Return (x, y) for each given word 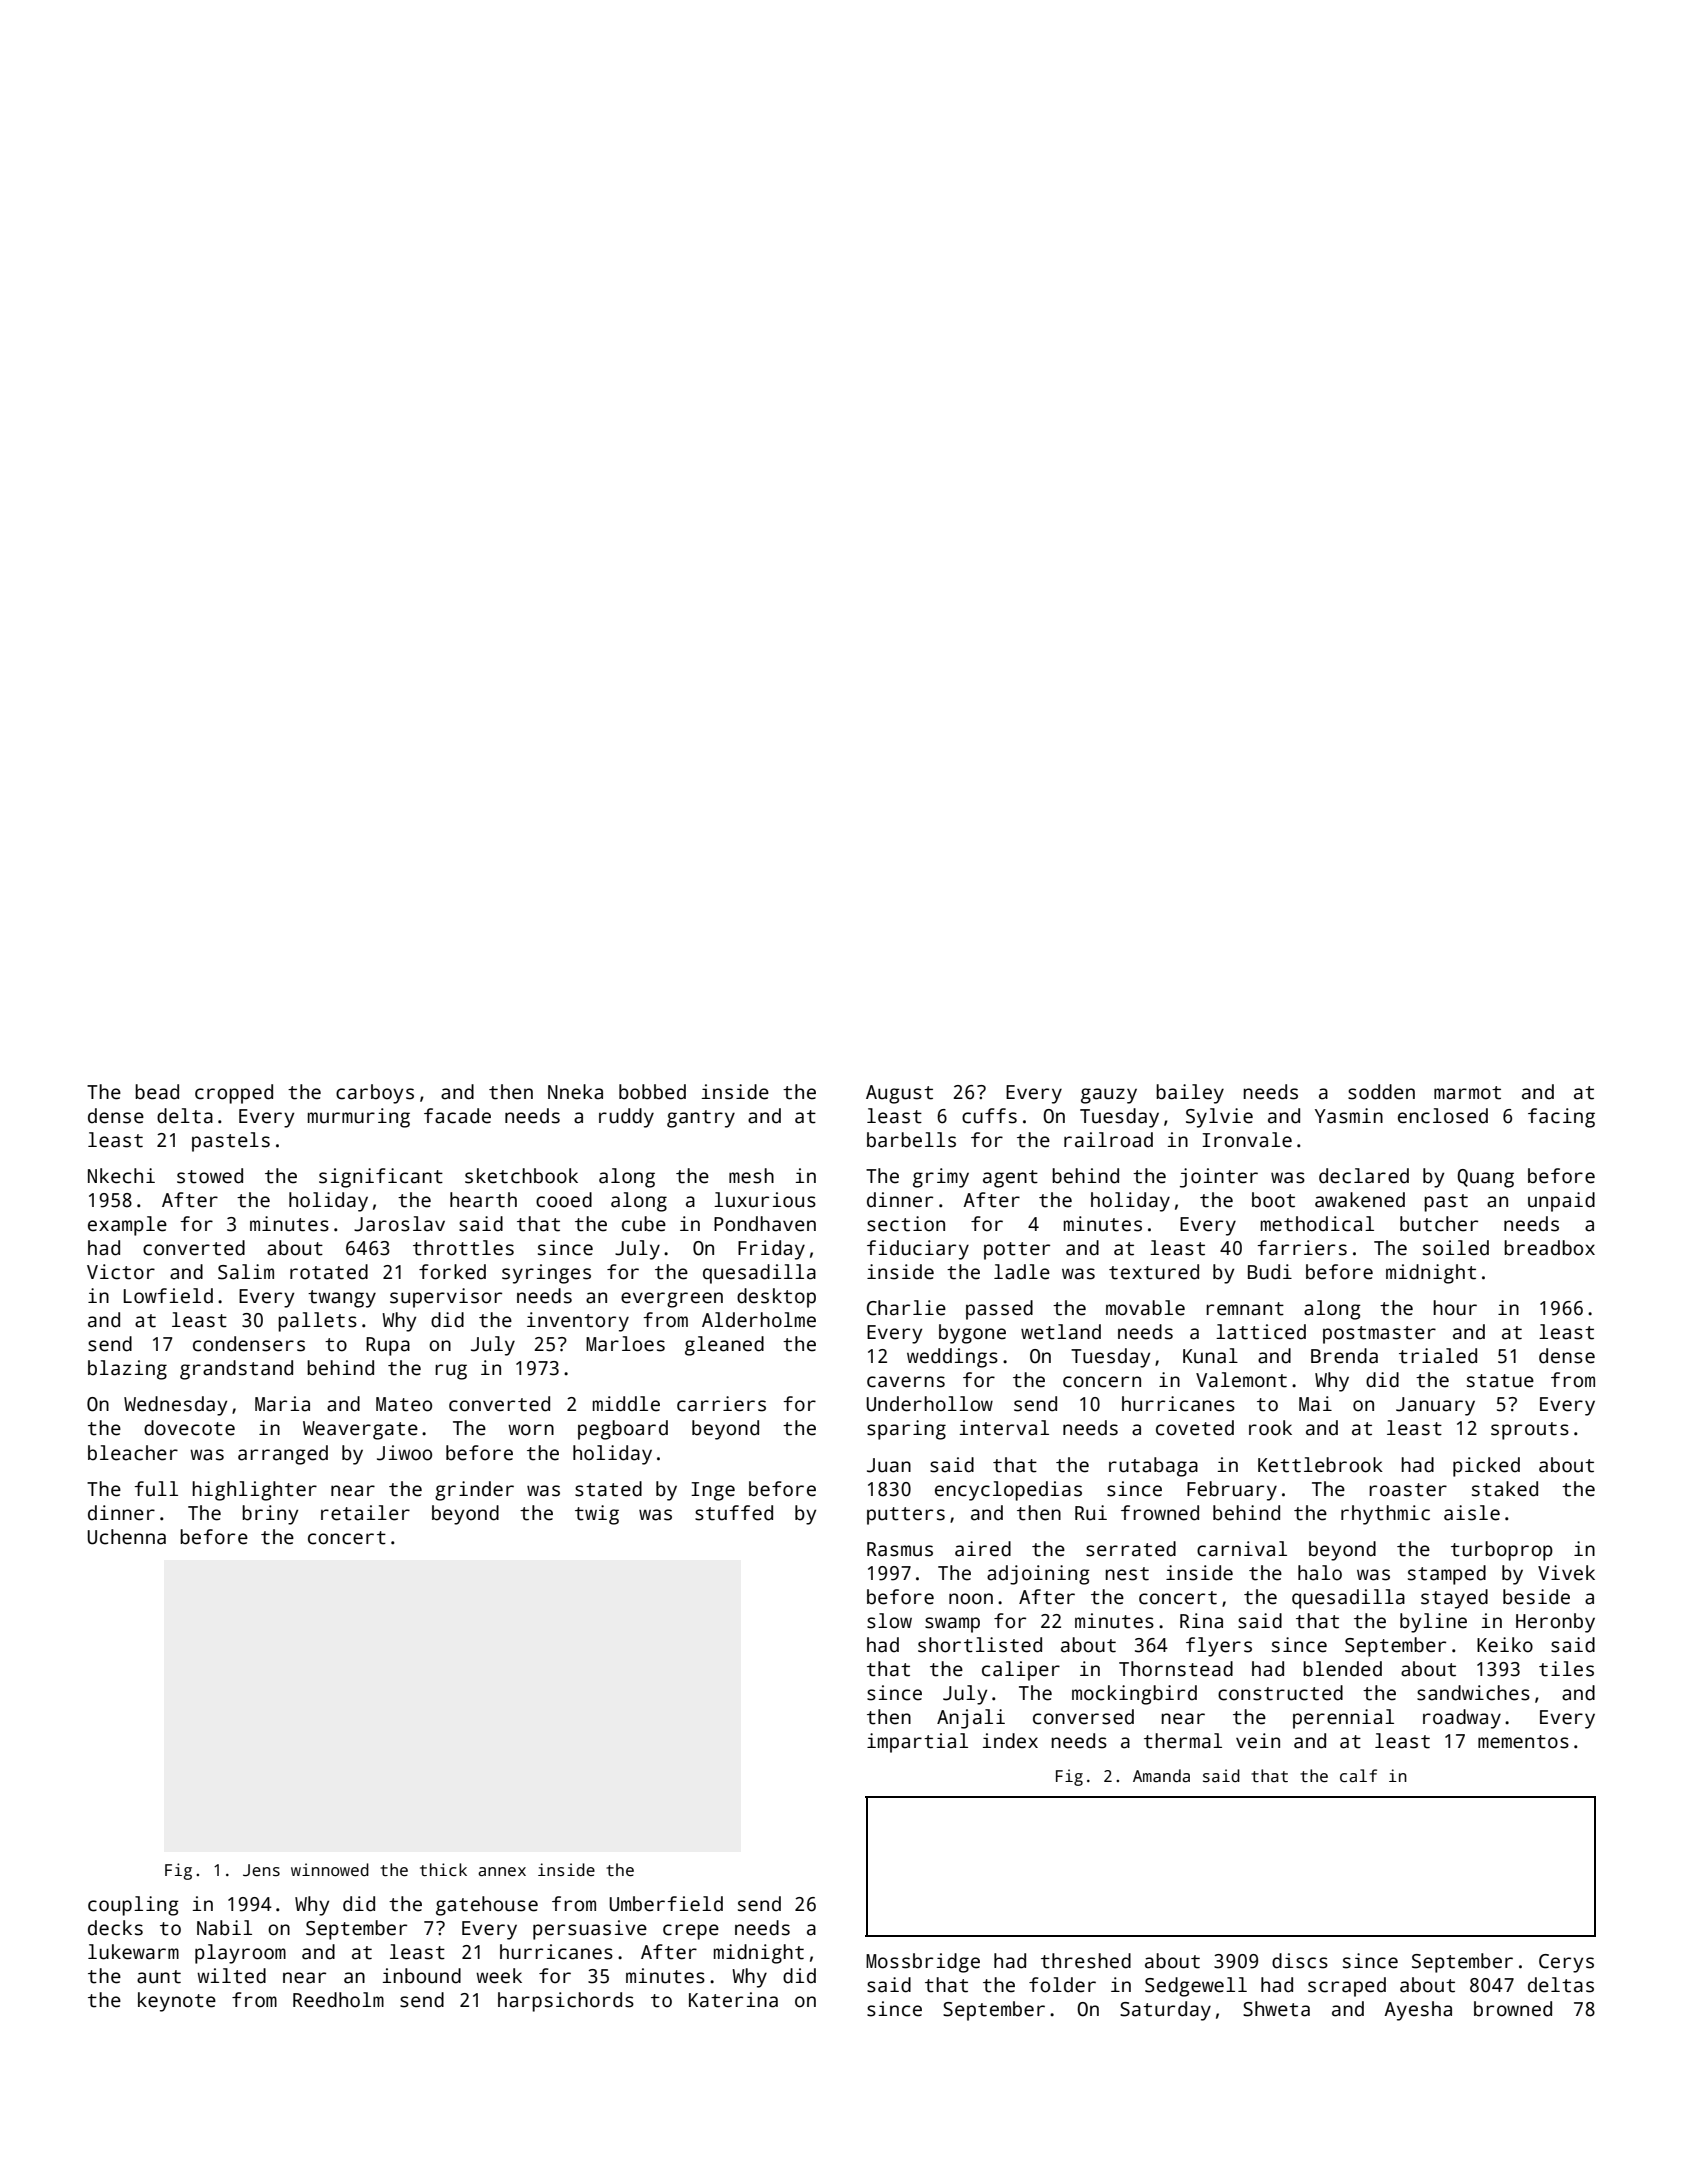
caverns (906, 1382)
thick (443, 1870)
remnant (1245, 1309)
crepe (691, 1932)
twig (597, 1515)
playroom (240, 1954)
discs (1300, 1961)
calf (1358, 1776)
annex (502, 1872)
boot (1273, 1200)
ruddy (626, 1118)
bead (157, 1092)
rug (451, 1372)
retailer (365, 1513)
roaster (1408, 1490)
